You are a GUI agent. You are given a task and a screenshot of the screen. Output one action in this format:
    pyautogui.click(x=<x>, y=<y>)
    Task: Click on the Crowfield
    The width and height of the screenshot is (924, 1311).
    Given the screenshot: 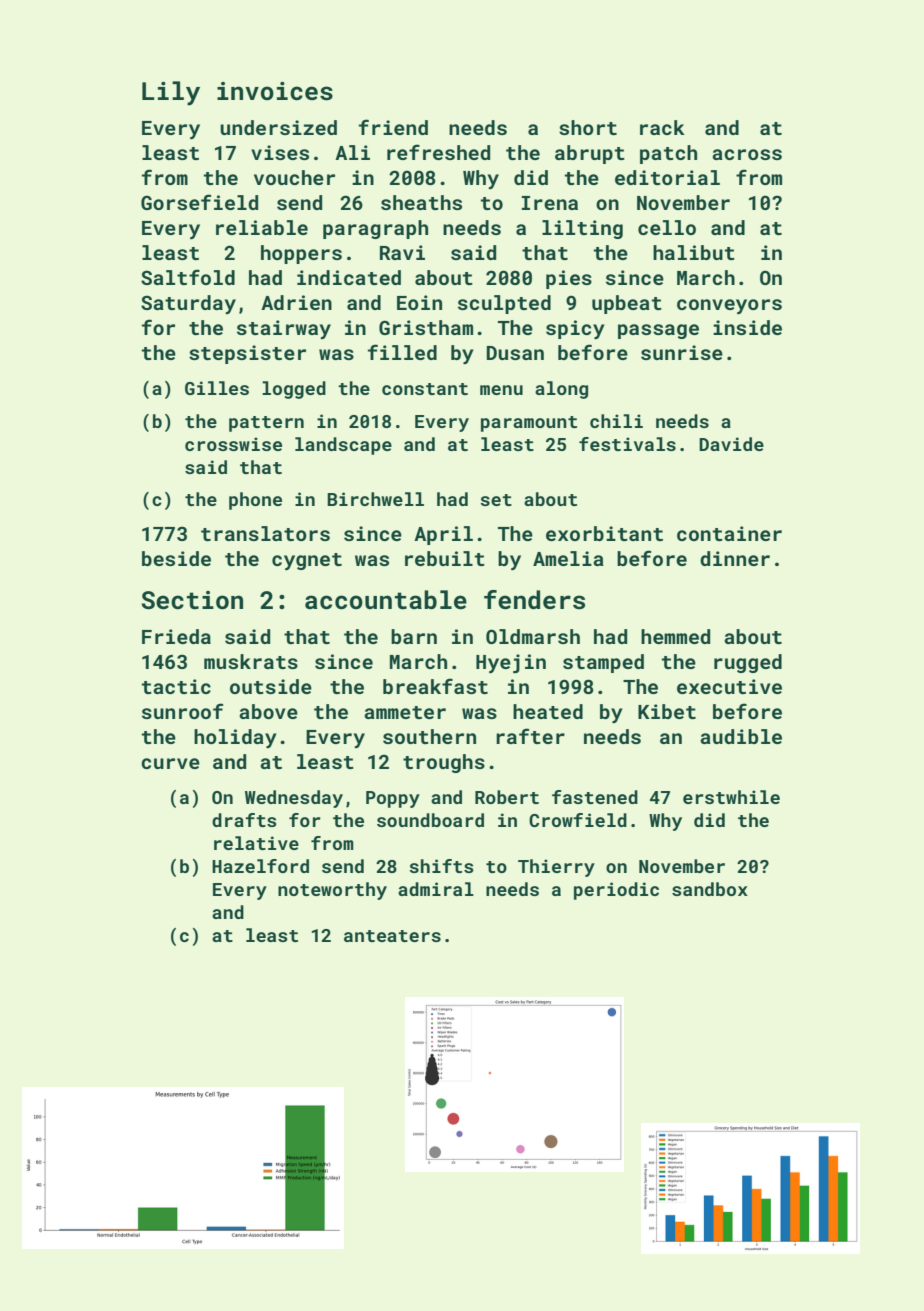 What is the action you would take?
    pyautogui.click(x=578, y=820)
